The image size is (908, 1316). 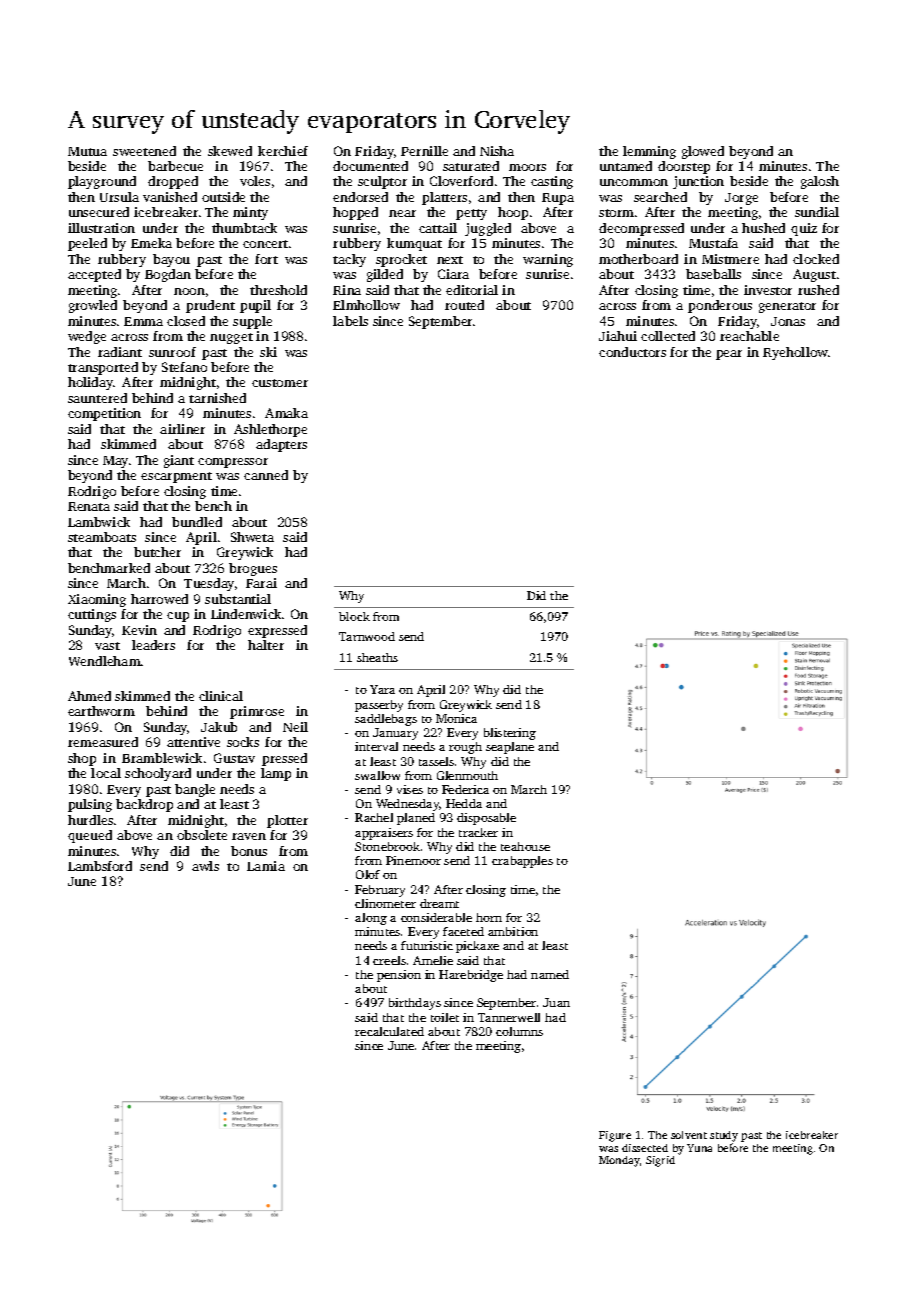 What do you see at coordinates (525, 846) in the screenshot?
I see `teahouse` at bounding box center [525, 846].
